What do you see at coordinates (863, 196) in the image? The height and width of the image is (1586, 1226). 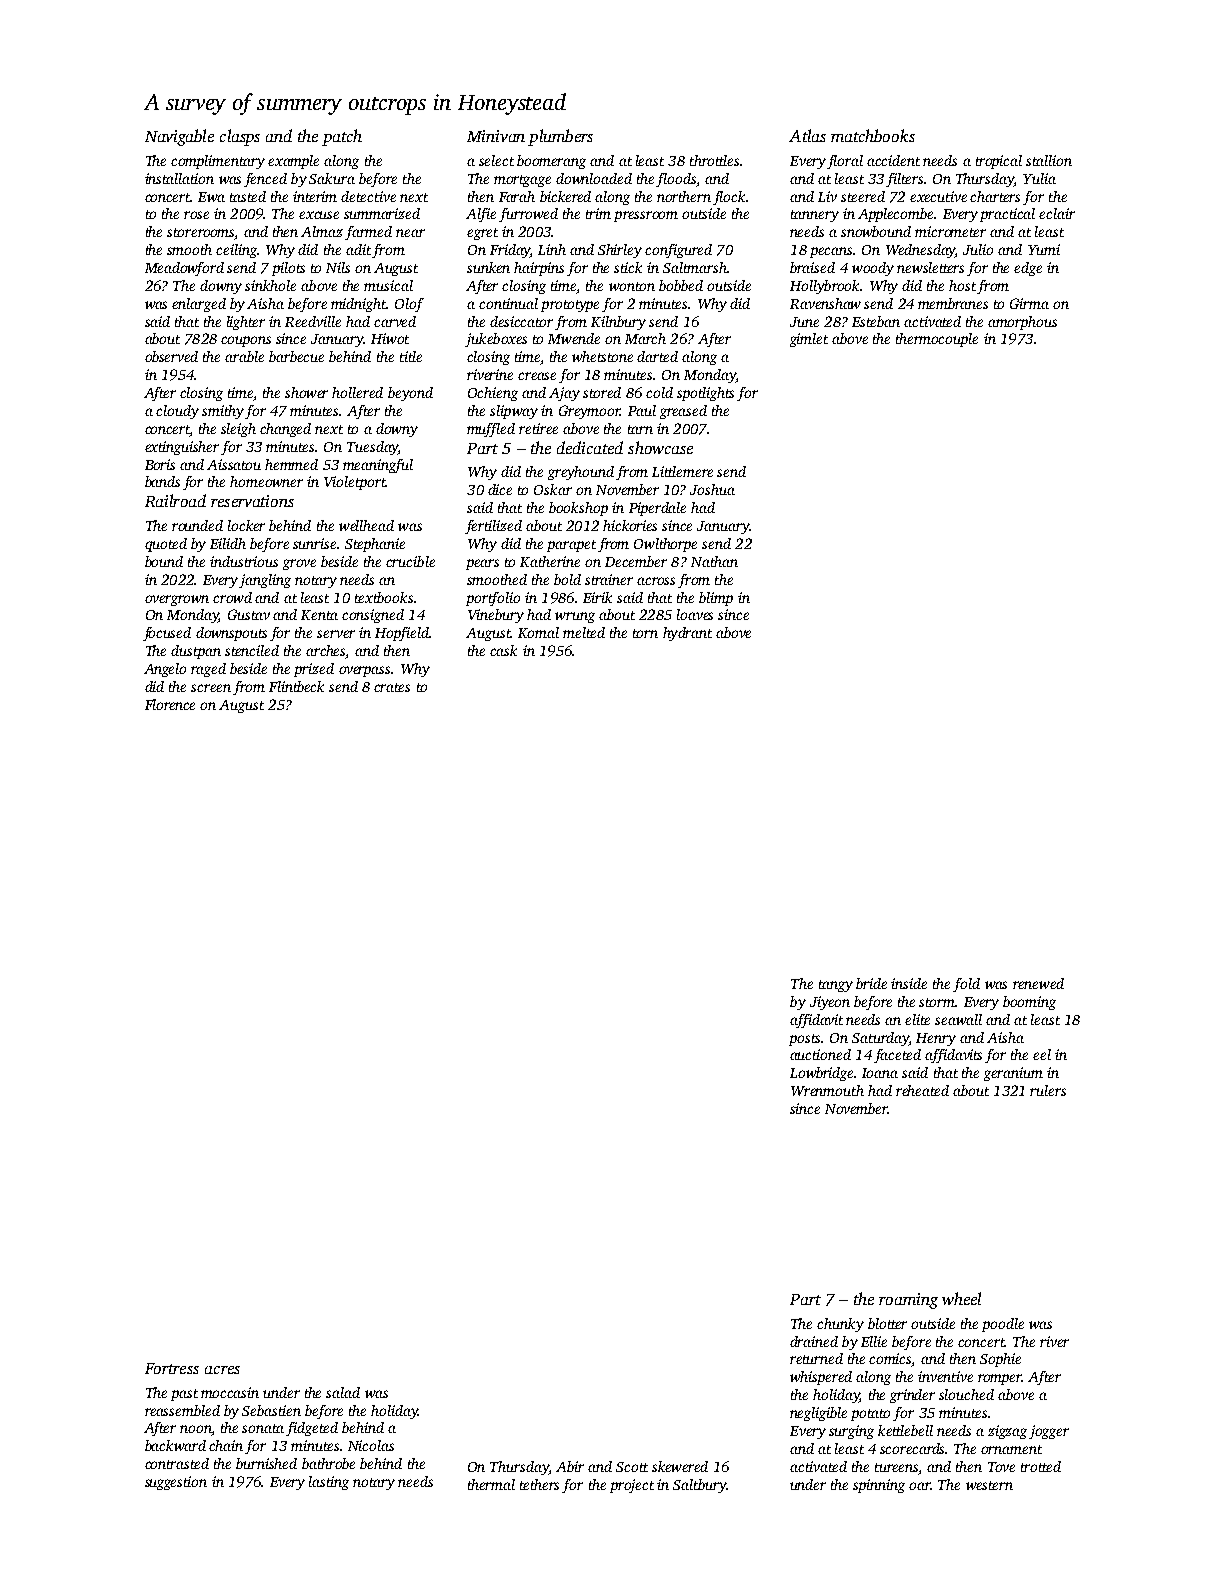 I see `steered` at bounding box center [863, 196].
